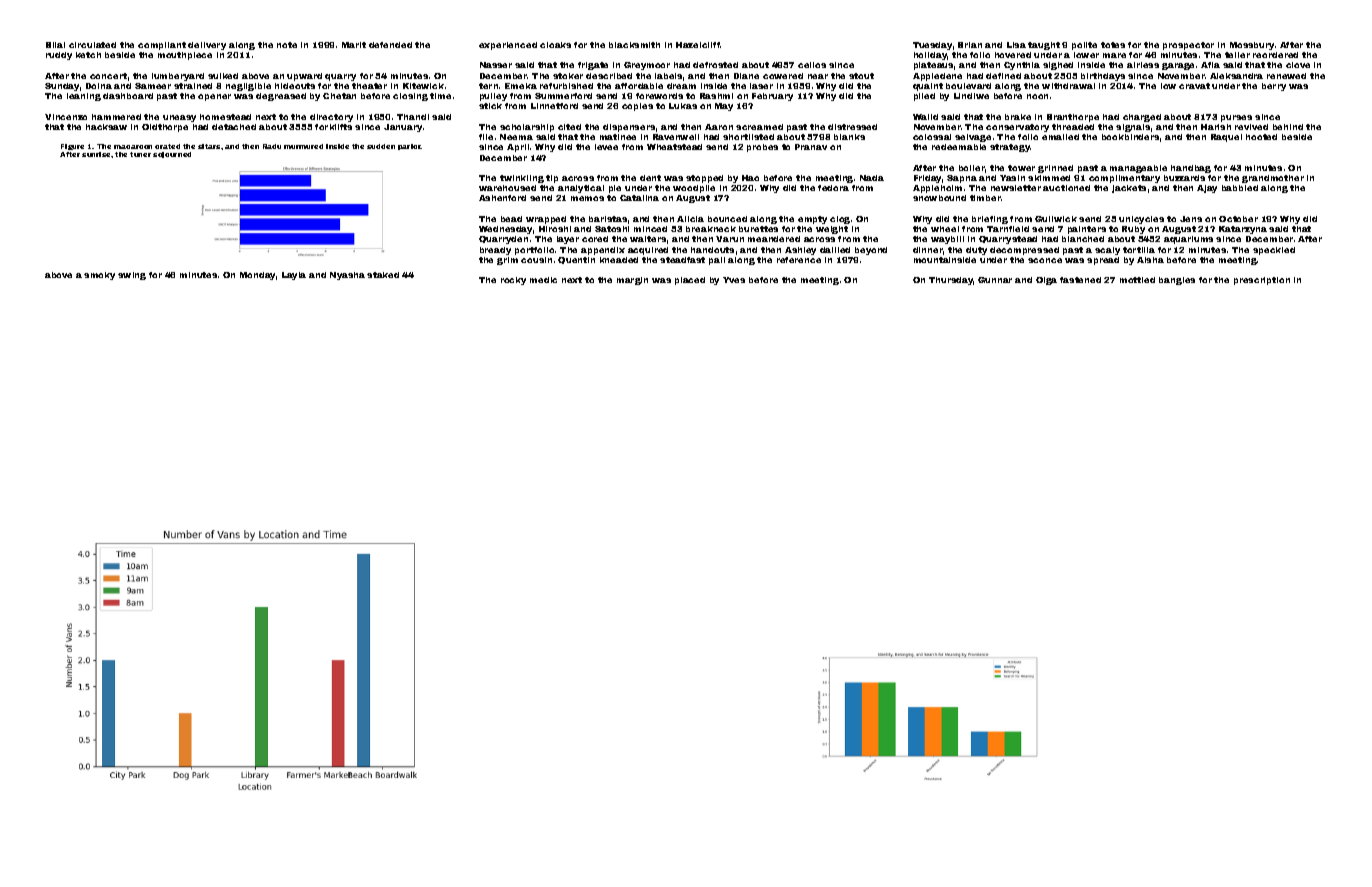 The height and width of the screenshot is (887, 1372). What do you see at coordinates (347, 276) in the screenshot?
I see `Nyasha` at bounding box center [347, 276].
